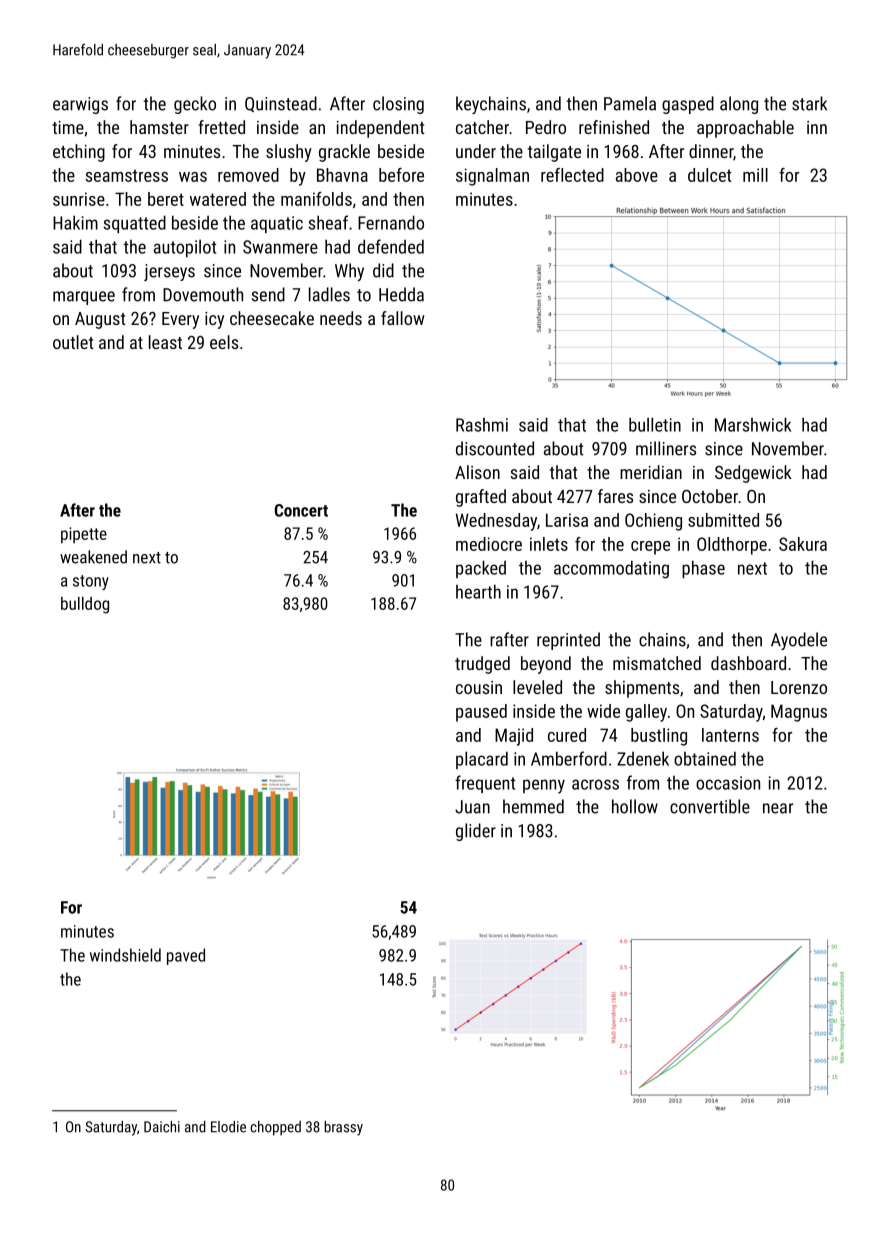 The height and width of the image is (1249, 880). Describe the element at coordinates (85, 605) in the image. I see `bulldog` at that location.
